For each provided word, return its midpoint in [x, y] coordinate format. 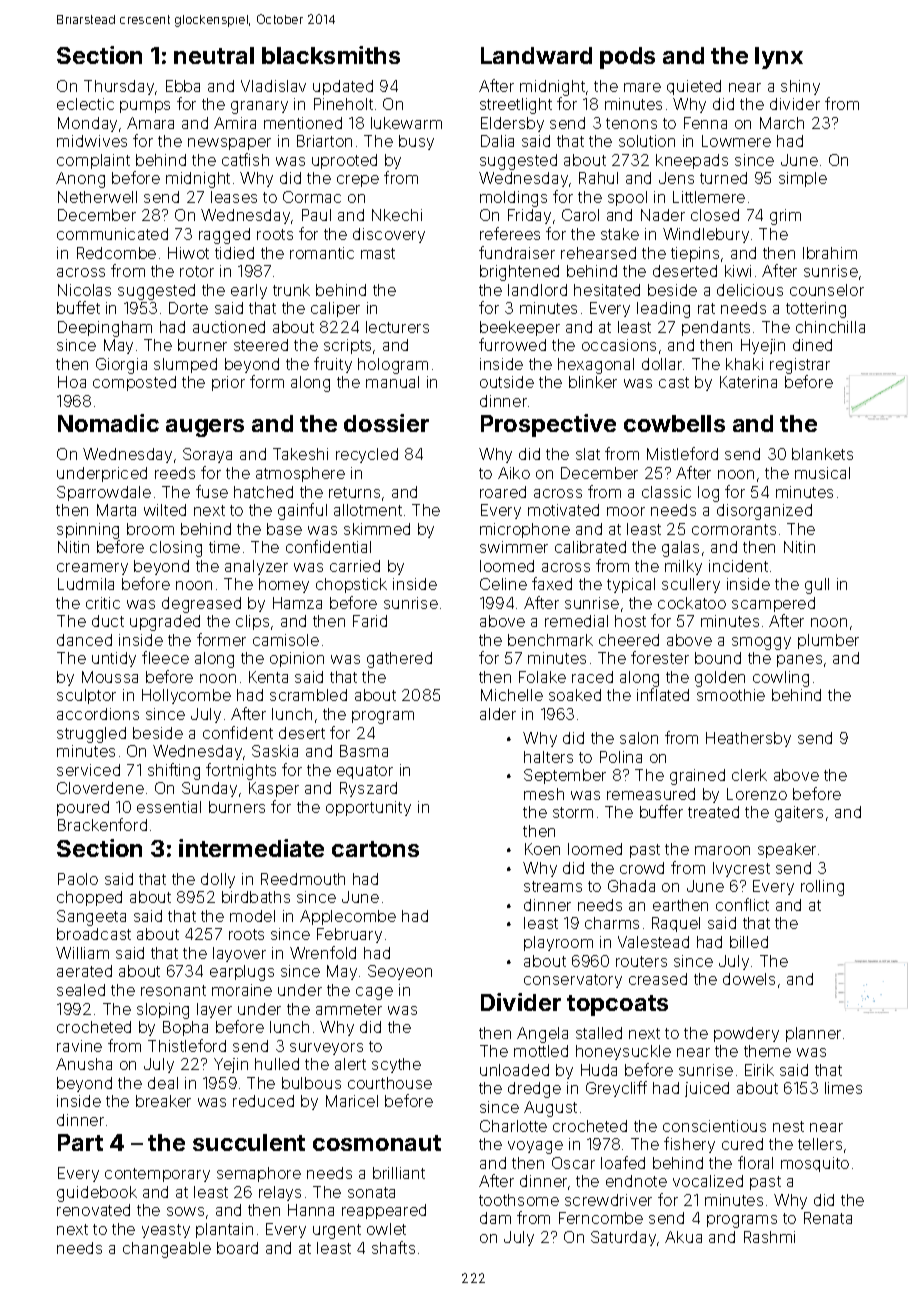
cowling [781, 679]
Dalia [497, 141]
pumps [145, 107]
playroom [558, 943]
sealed [81, 990]
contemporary [157, 1175]
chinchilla [830, 327]
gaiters [799, 814]
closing [176, 549]
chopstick [351, 585]
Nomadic [108, 423]
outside [507, 382]
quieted [694, 87]
